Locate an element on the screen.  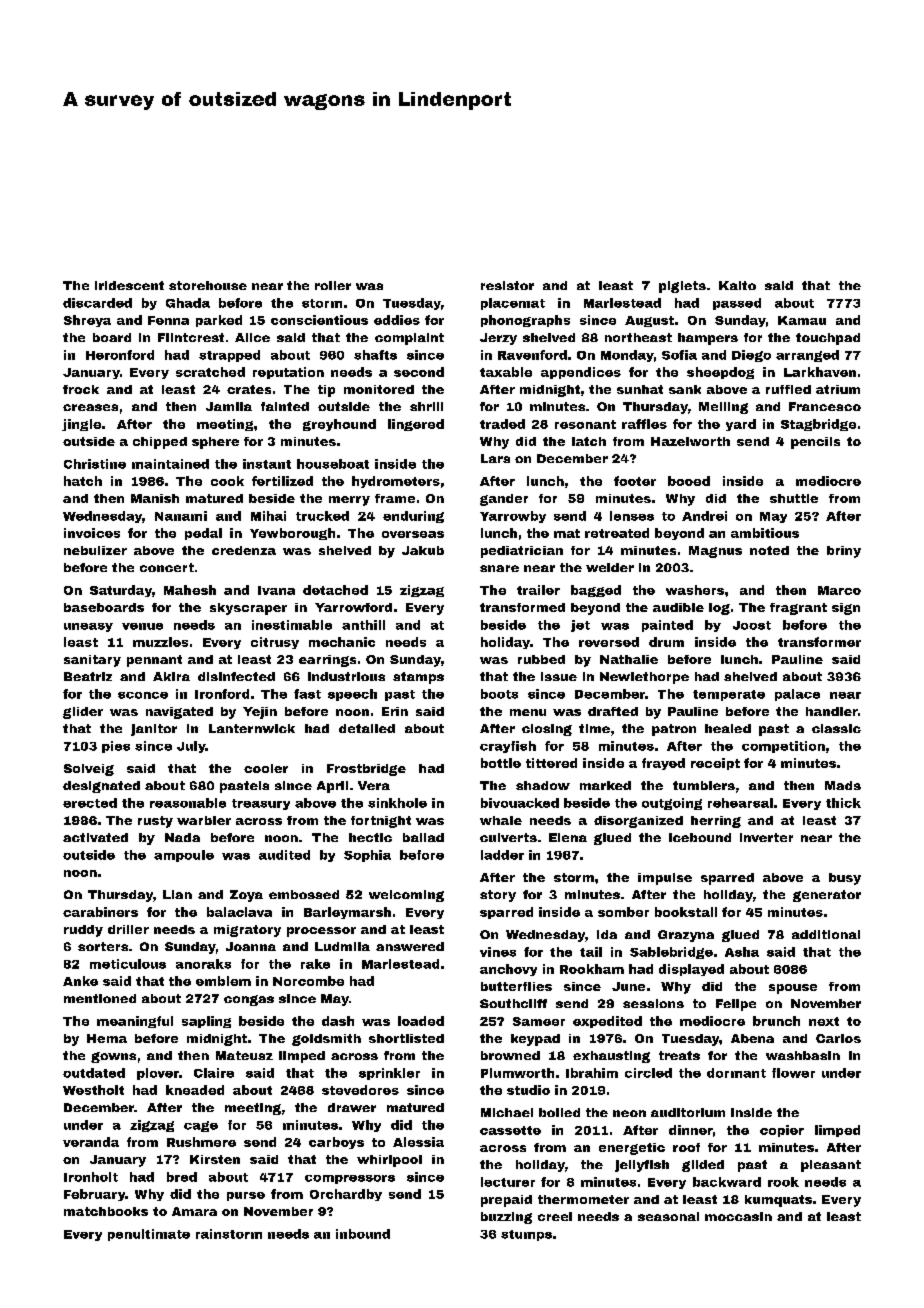
frayed is located at coordinates (663, 764).
